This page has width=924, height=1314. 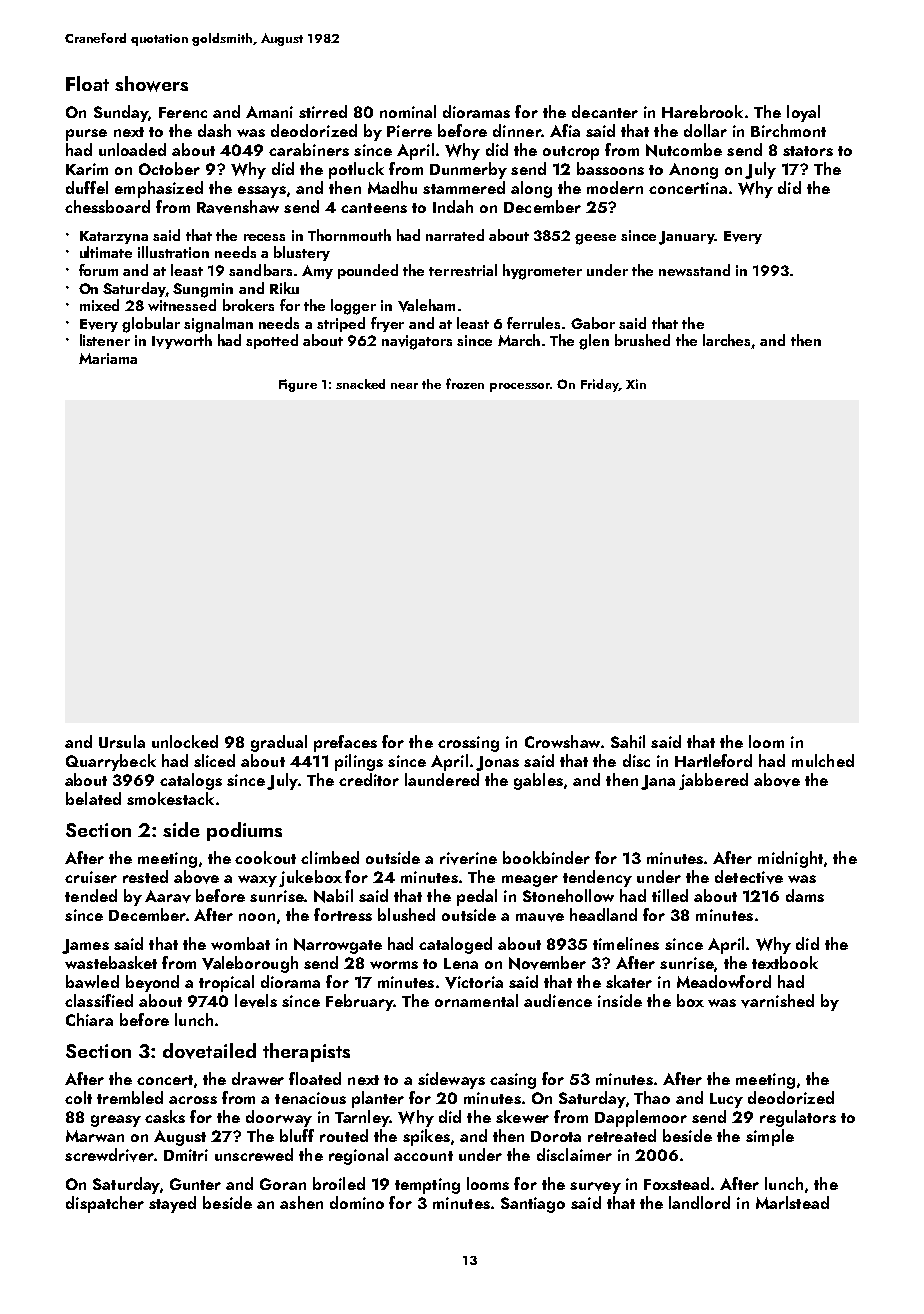 What do you see at coordinates (694, 270) in the page?
I see `newsstand` at bounding box center [694, 270].
